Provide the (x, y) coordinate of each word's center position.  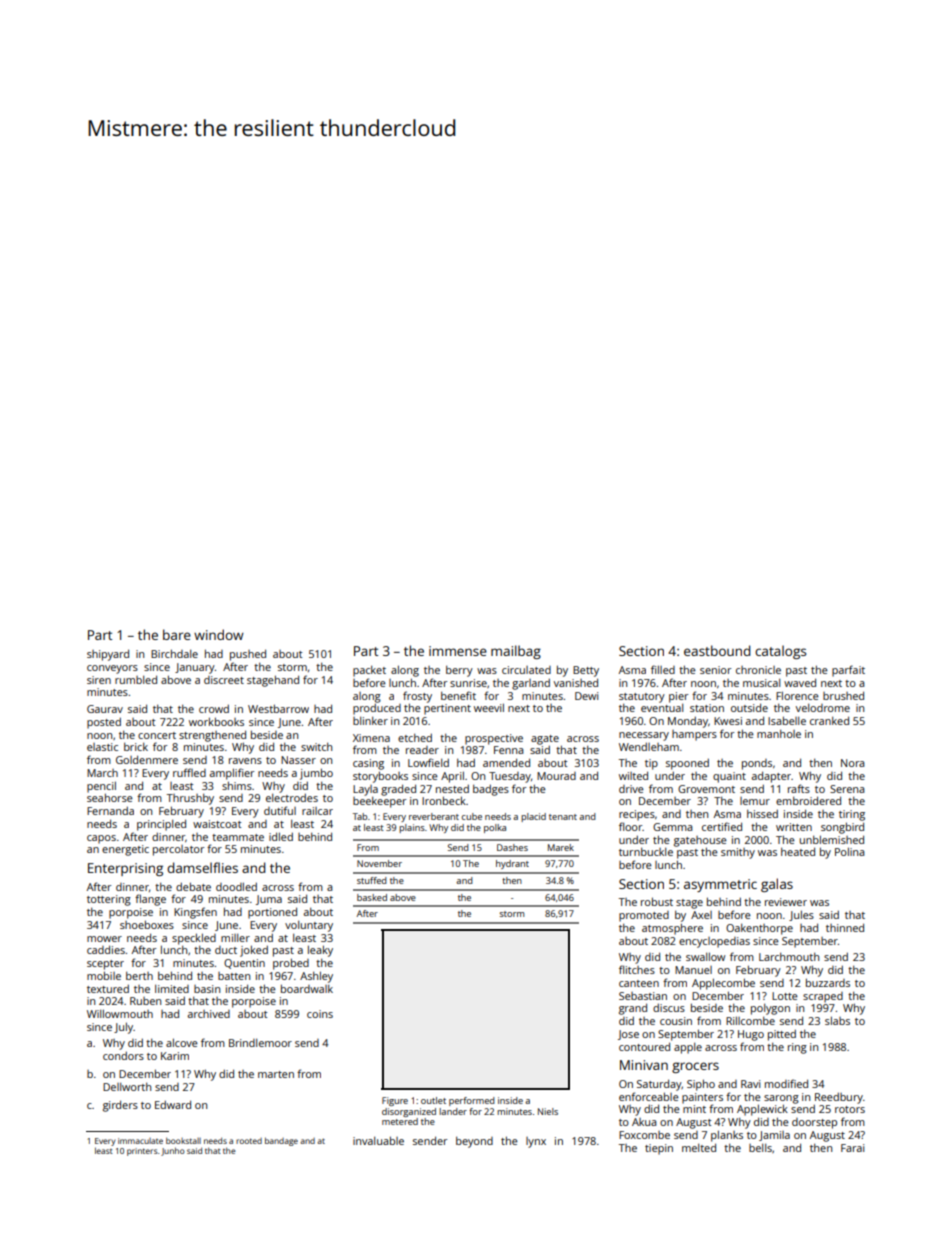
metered (400, 1121)
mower (104, 939)
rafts (799, 788)
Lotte (785, 996)
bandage (281, 1141)
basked (372, 897)
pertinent (447, 709)
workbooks (216, 721)
